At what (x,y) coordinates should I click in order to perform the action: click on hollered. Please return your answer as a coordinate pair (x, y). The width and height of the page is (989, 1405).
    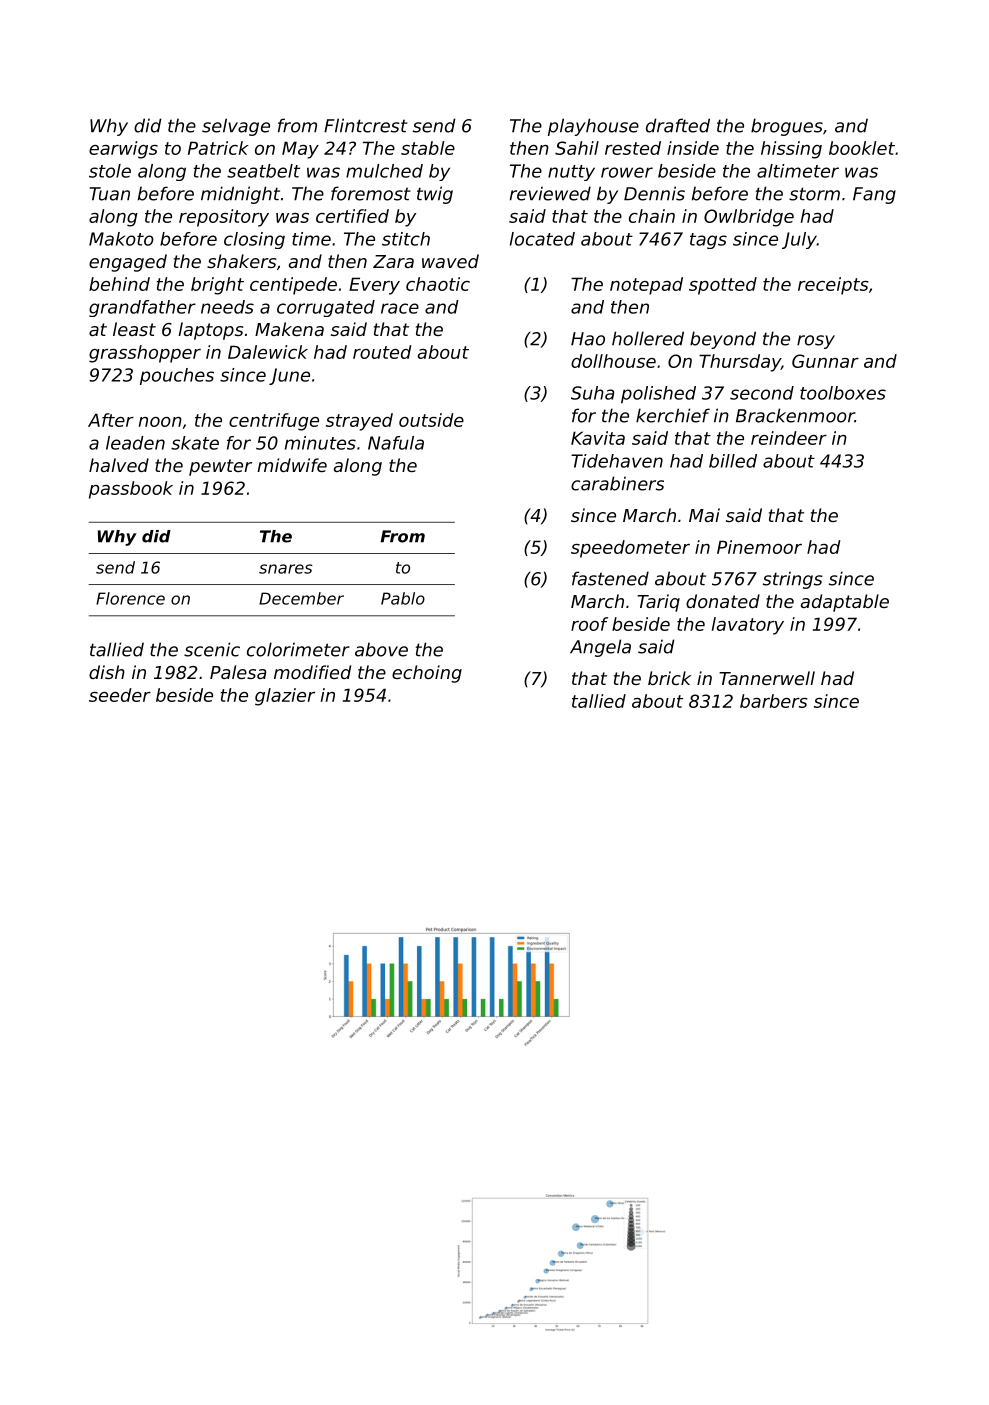
    Looking at the image, I should click on (648, 338).
